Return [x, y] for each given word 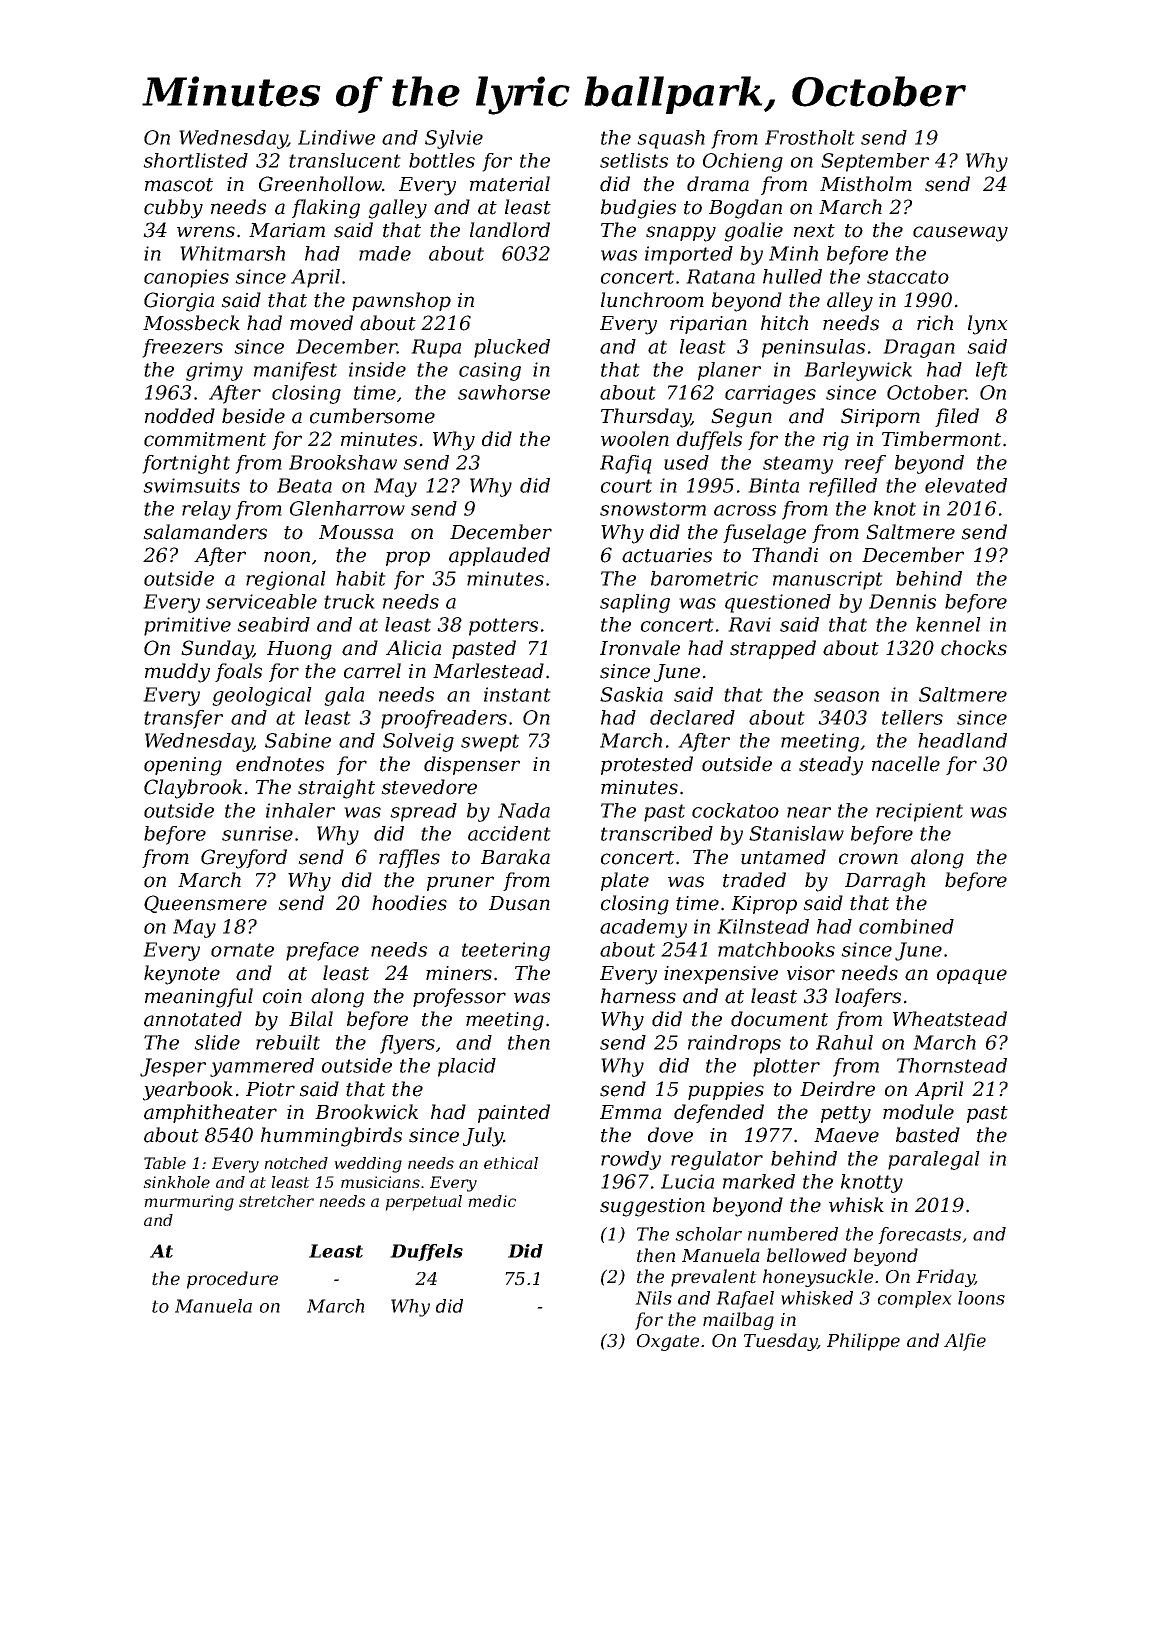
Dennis [902, 601]
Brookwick [366, 1112]
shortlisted [195, 160]
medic [492, 1201]
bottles [442, 160]
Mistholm [866, 184]
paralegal [934, 1160]
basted [928, 1135]
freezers [182, 348]
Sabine [298, 740]
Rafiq [626, 464]
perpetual [423, 1203]
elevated [966, 485]
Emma [630, 1112]
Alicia [413, 648]
